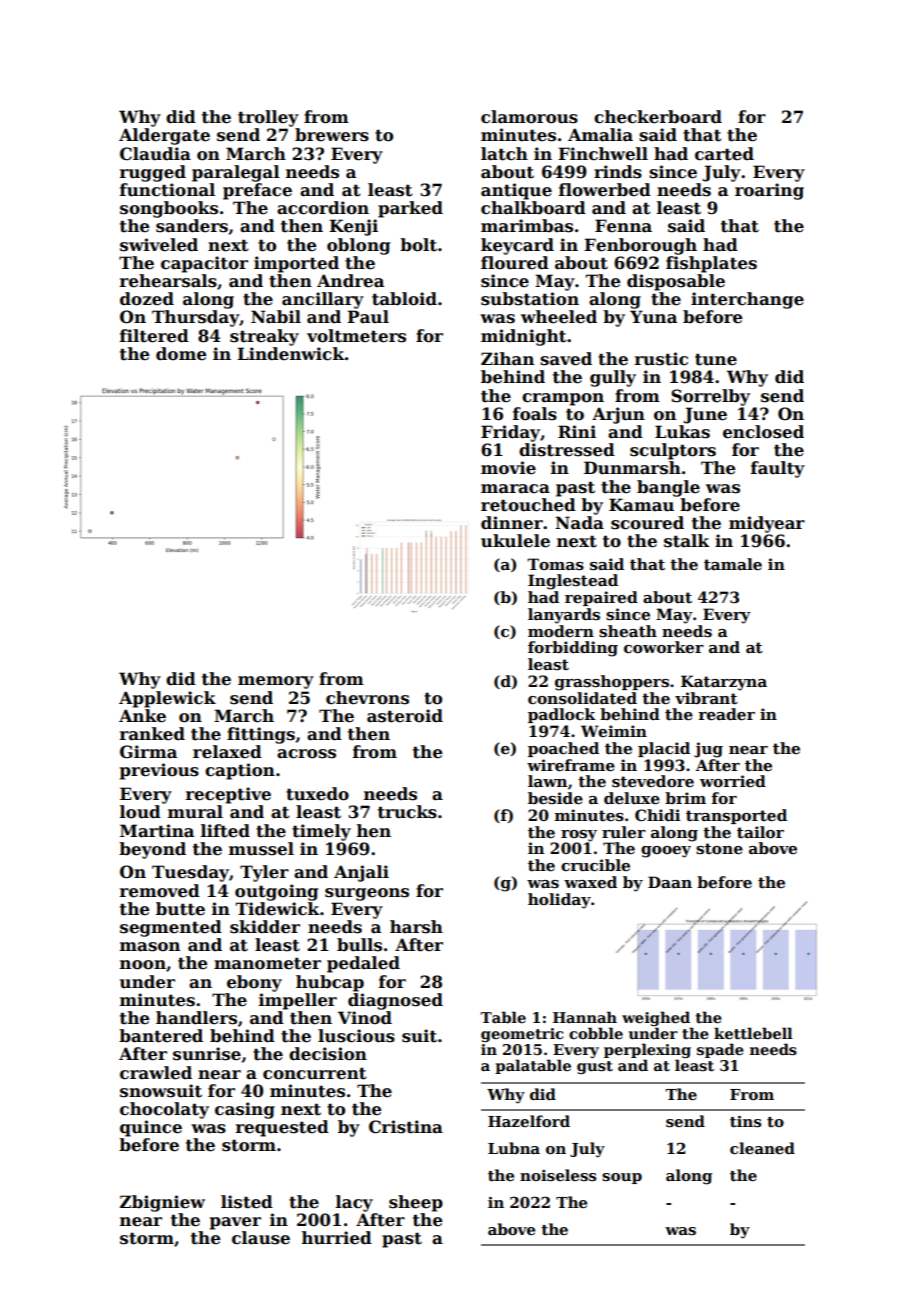 The width and height of the screenshot is (924, 1308). Describe the element at coordinates (504, 154) in the screenshot. I see `latch` at that location.
